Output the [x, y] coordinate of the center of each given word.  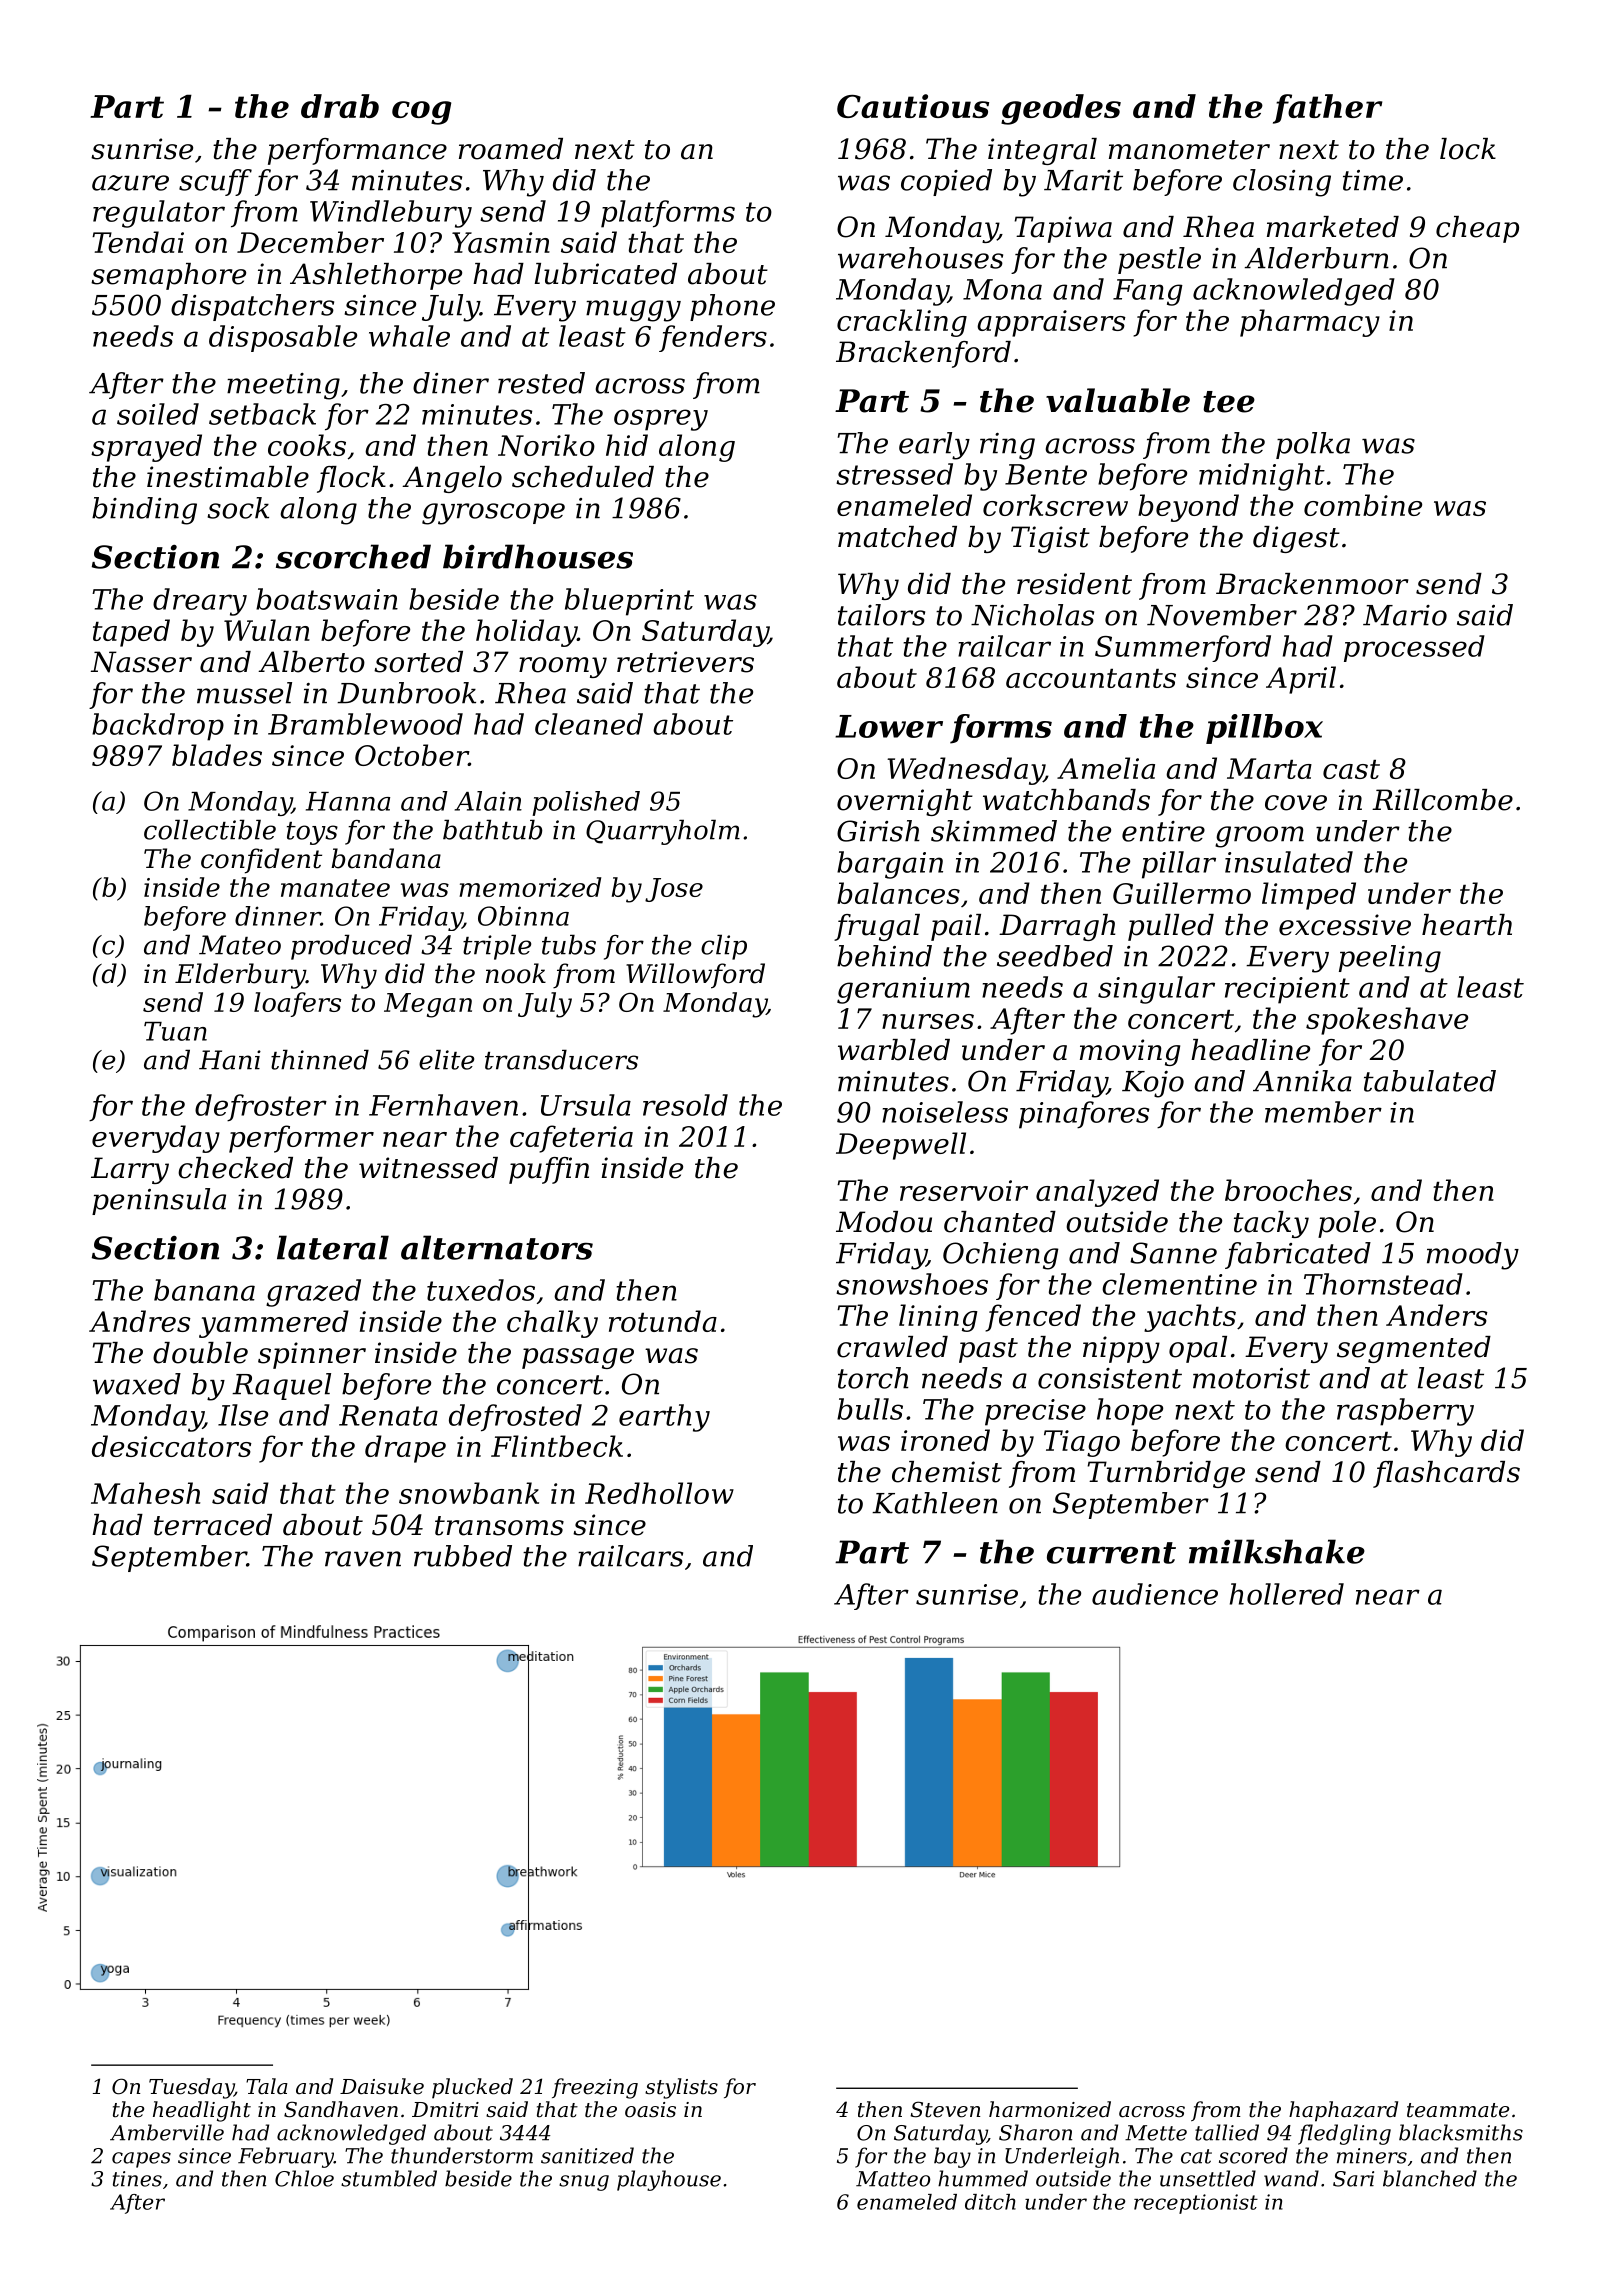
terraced [213, 1525]
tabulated [1430, 1081]
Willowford [695, 976]
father [1327, 109]
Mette [1156, 2133]
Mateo [240, 945]
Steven [945, 2109]
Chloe [304, 2178]
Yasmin [501, 242]
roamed [511, 149]
